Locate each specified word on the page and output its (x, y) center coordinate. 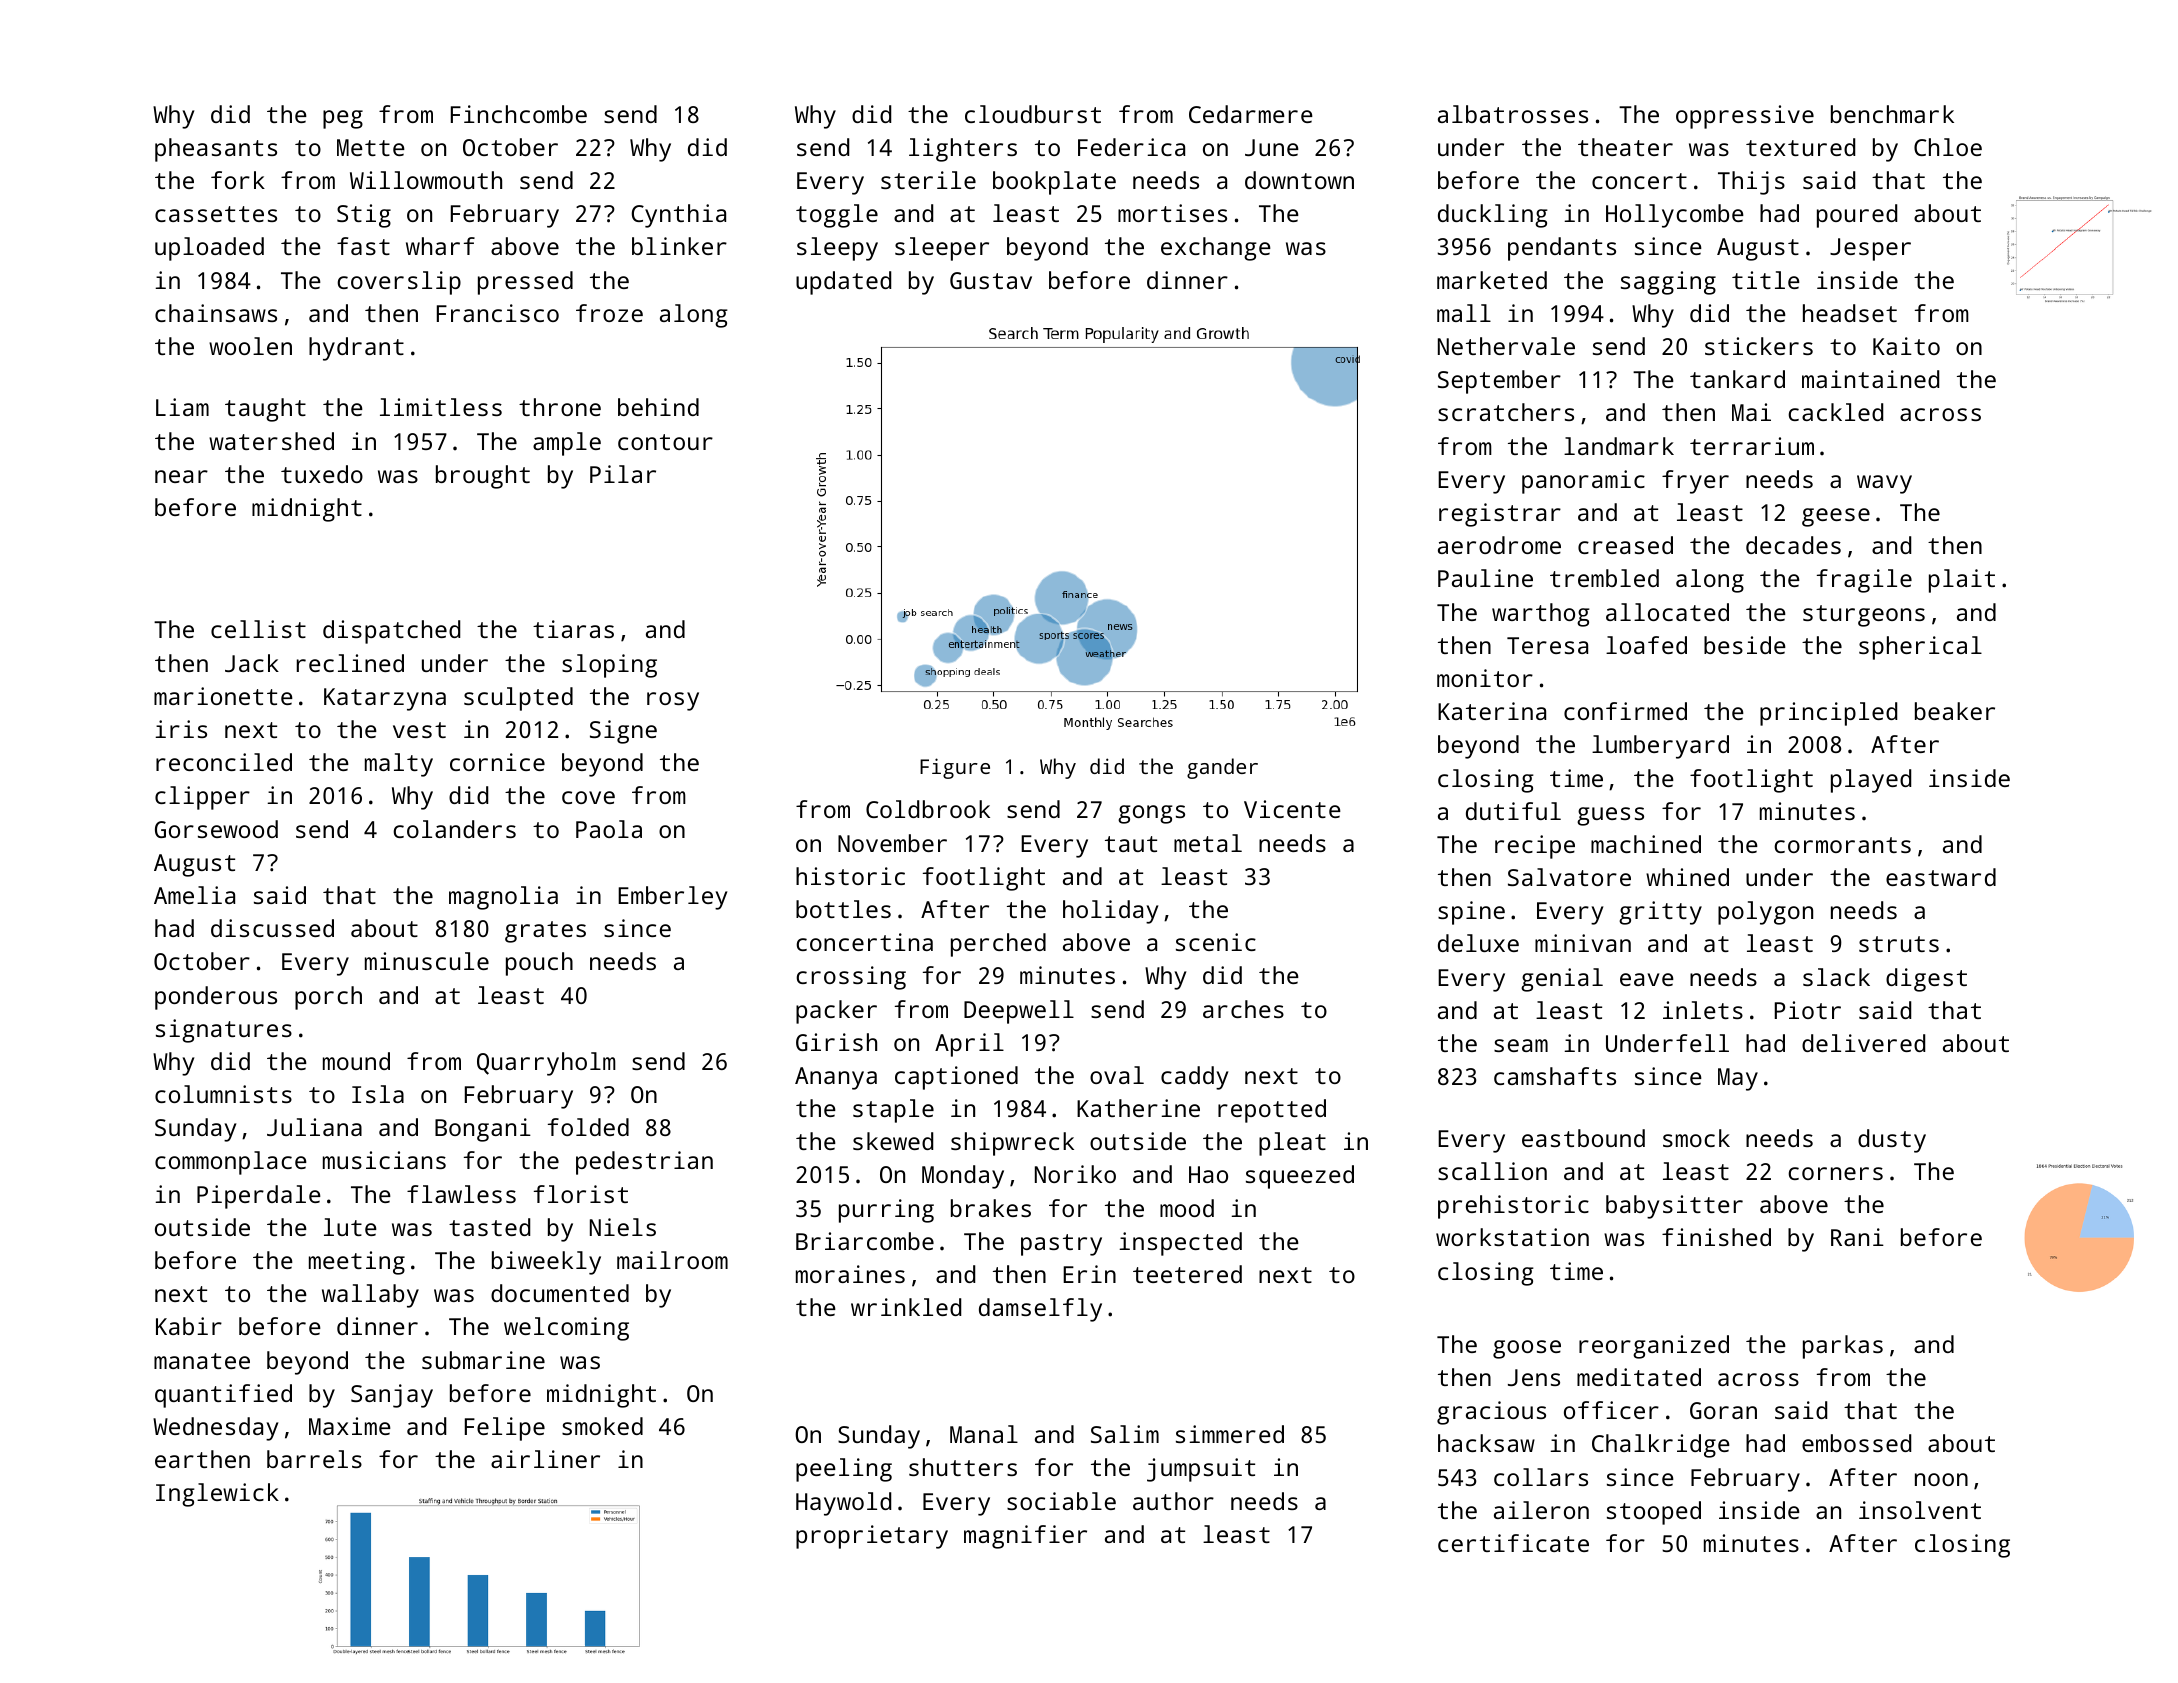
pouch (539, 964)
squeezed (1300, 1177)
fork (238, 180)
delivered (1863, 1043)
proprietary (872, 1537)
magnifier (1025, 1537)
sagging (1668, 283)
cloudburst (1033, 114)
